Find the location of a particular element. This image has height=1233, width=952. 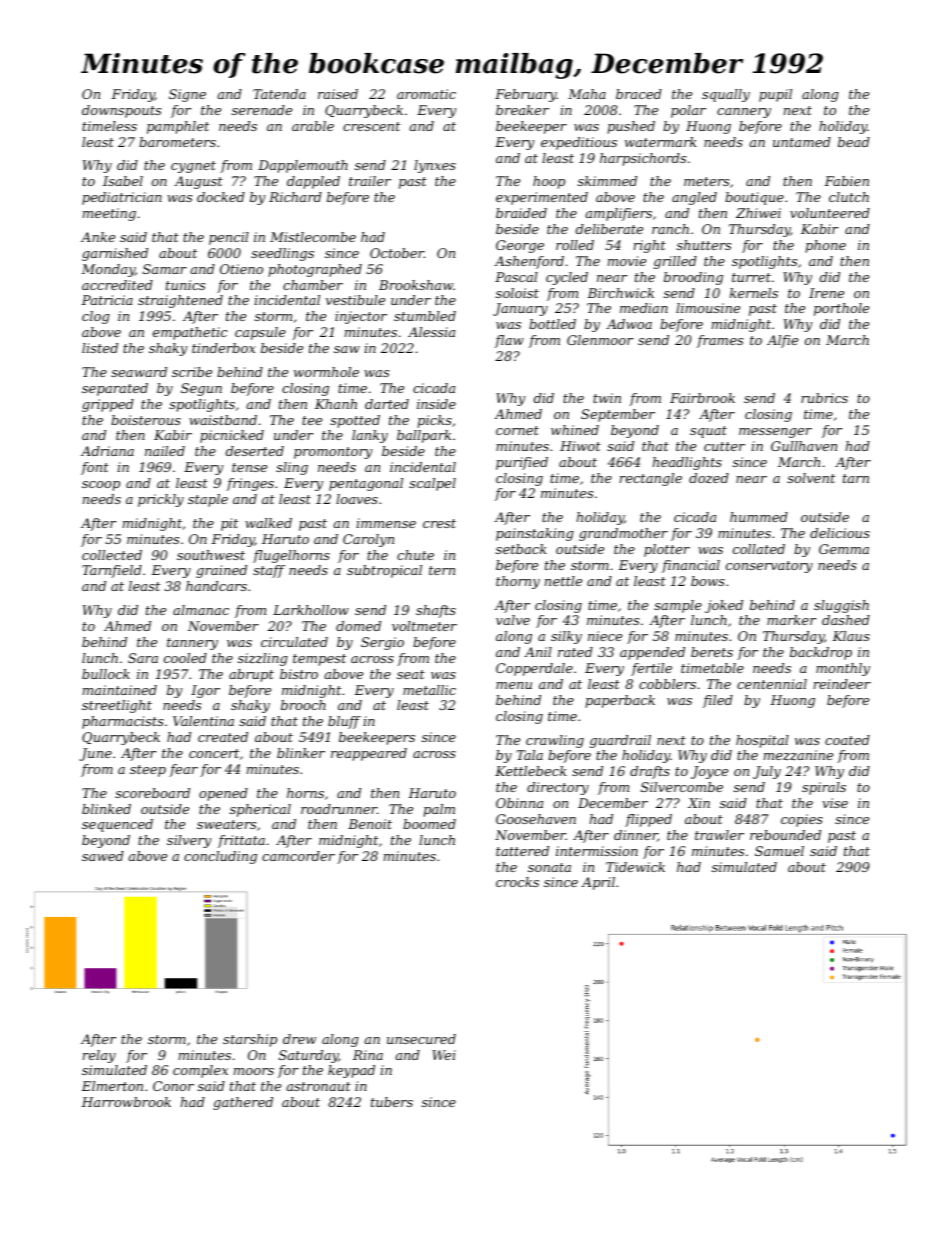

Brookshaw is located at coordinates (416, 285).
